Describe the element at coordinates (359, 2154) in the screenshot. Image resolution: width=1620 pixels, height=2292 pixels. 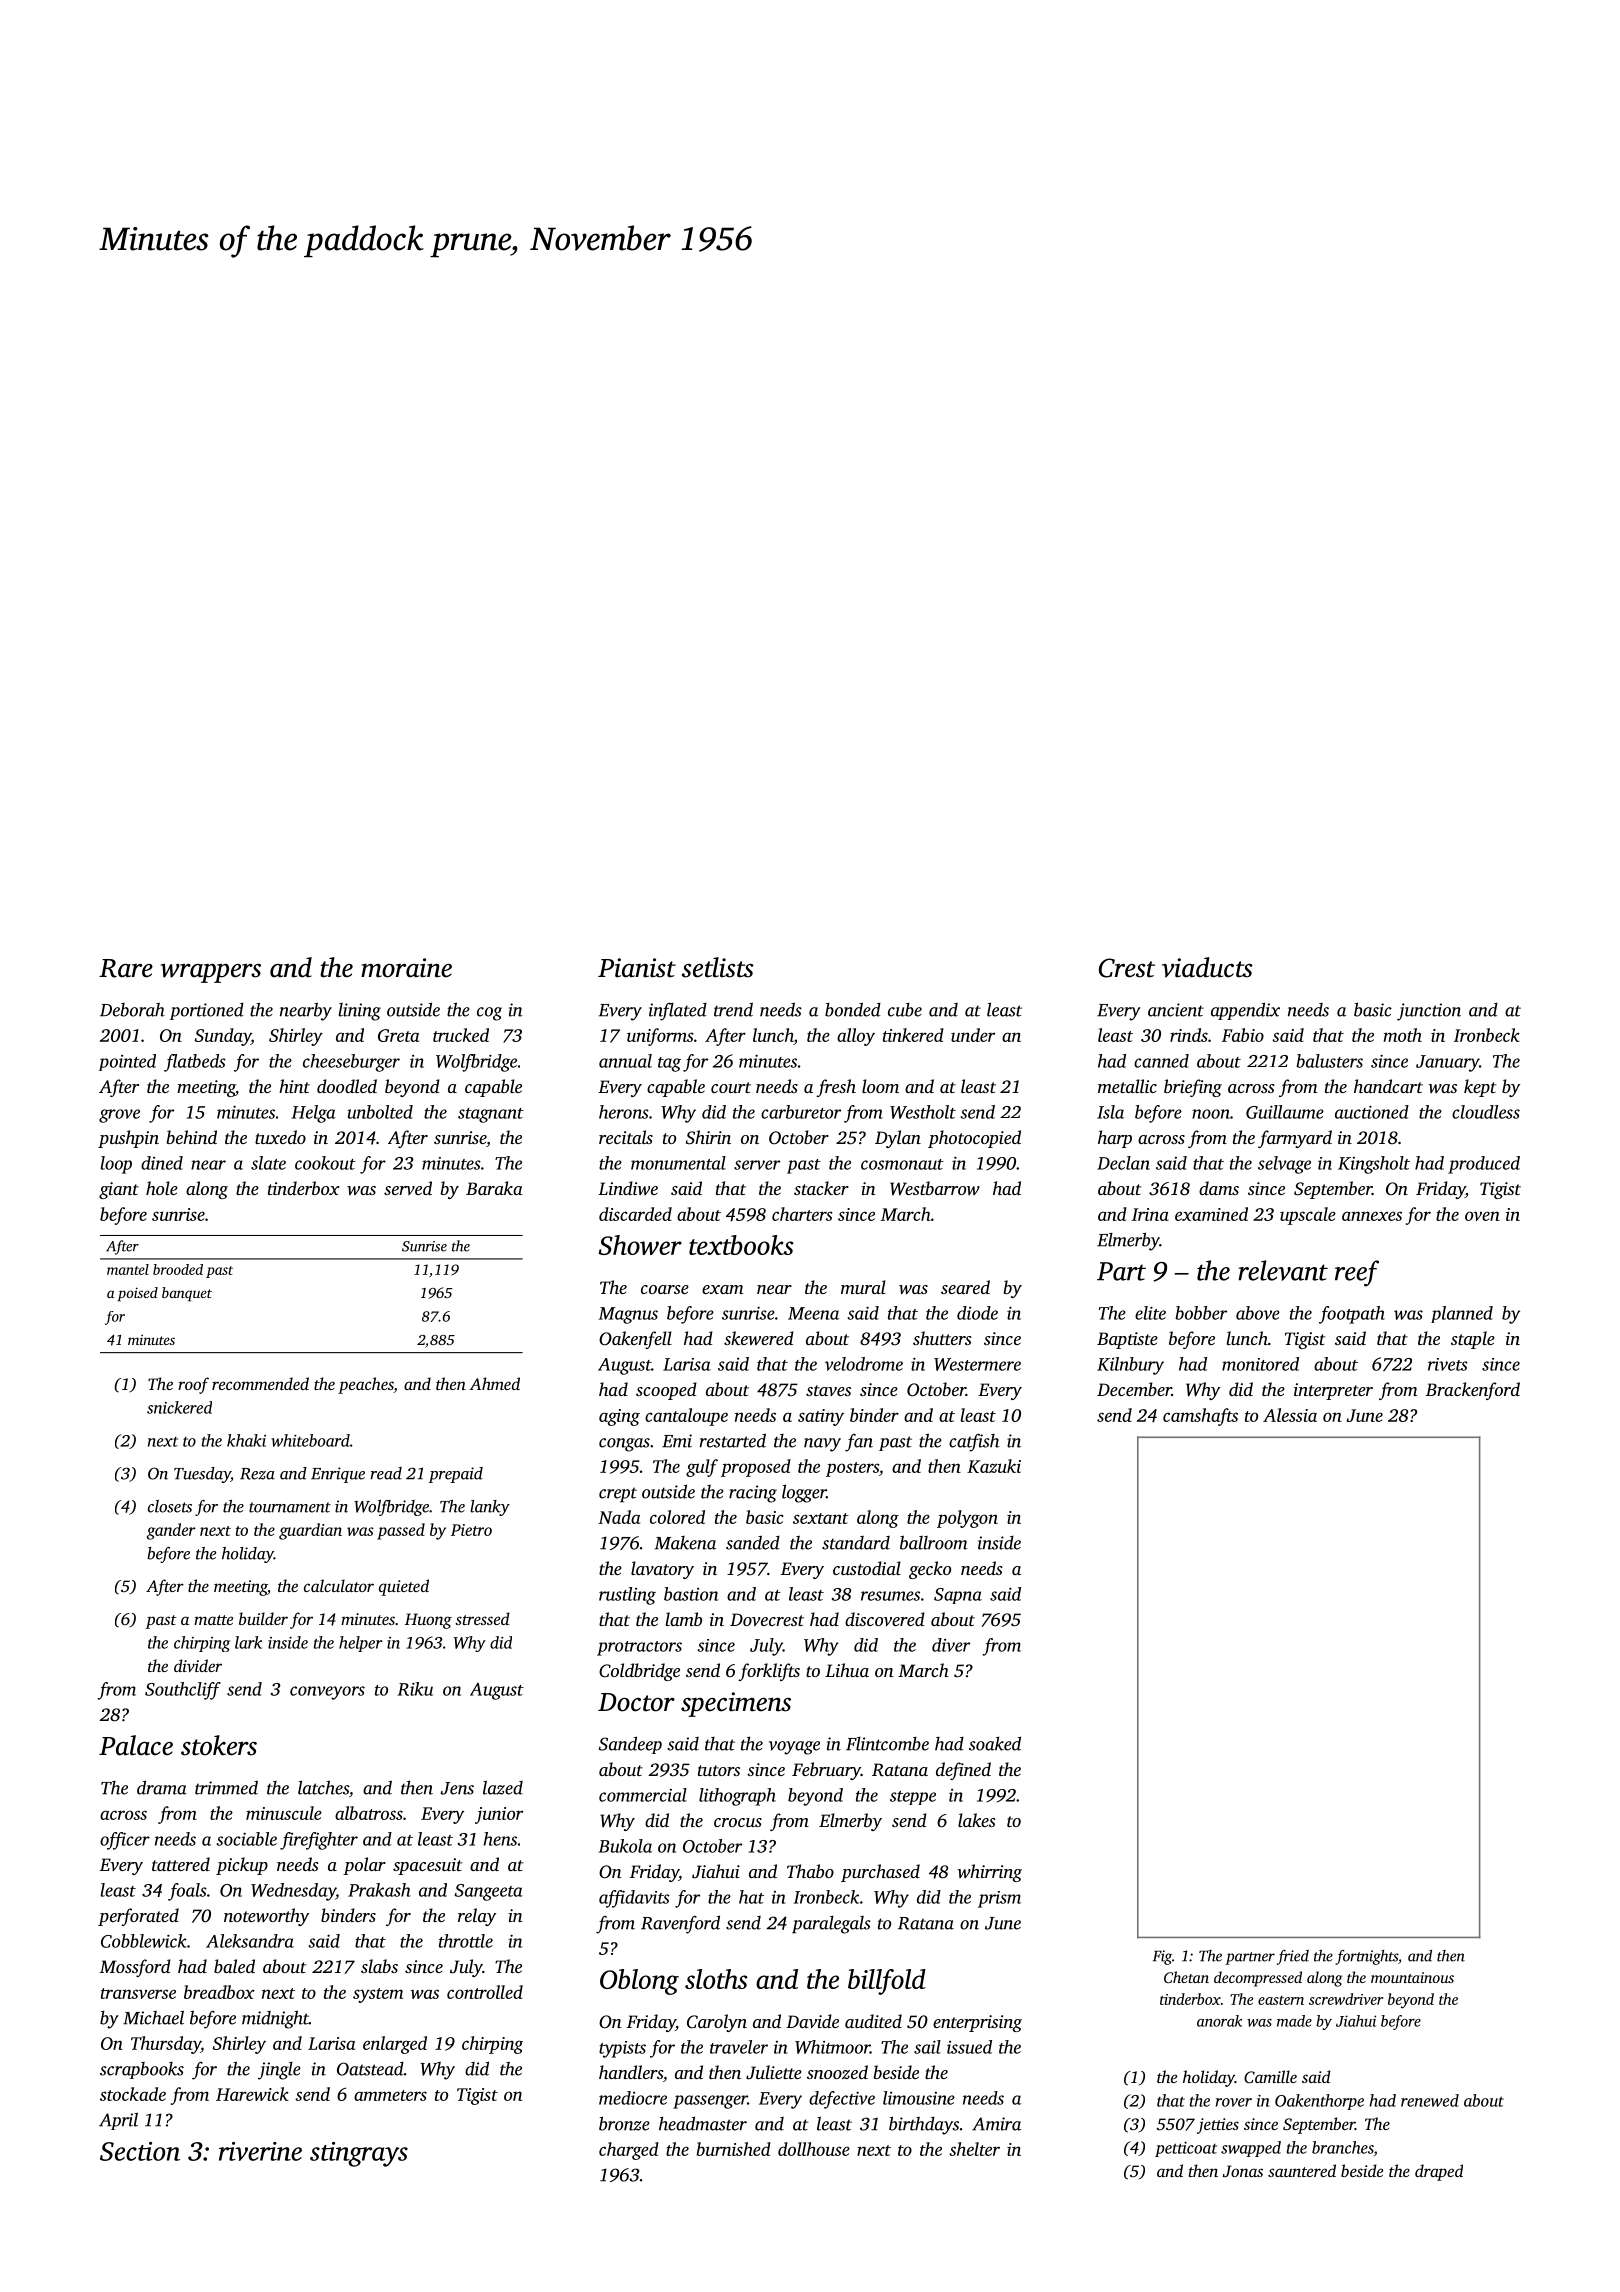
I see `stingrays` at that location.
